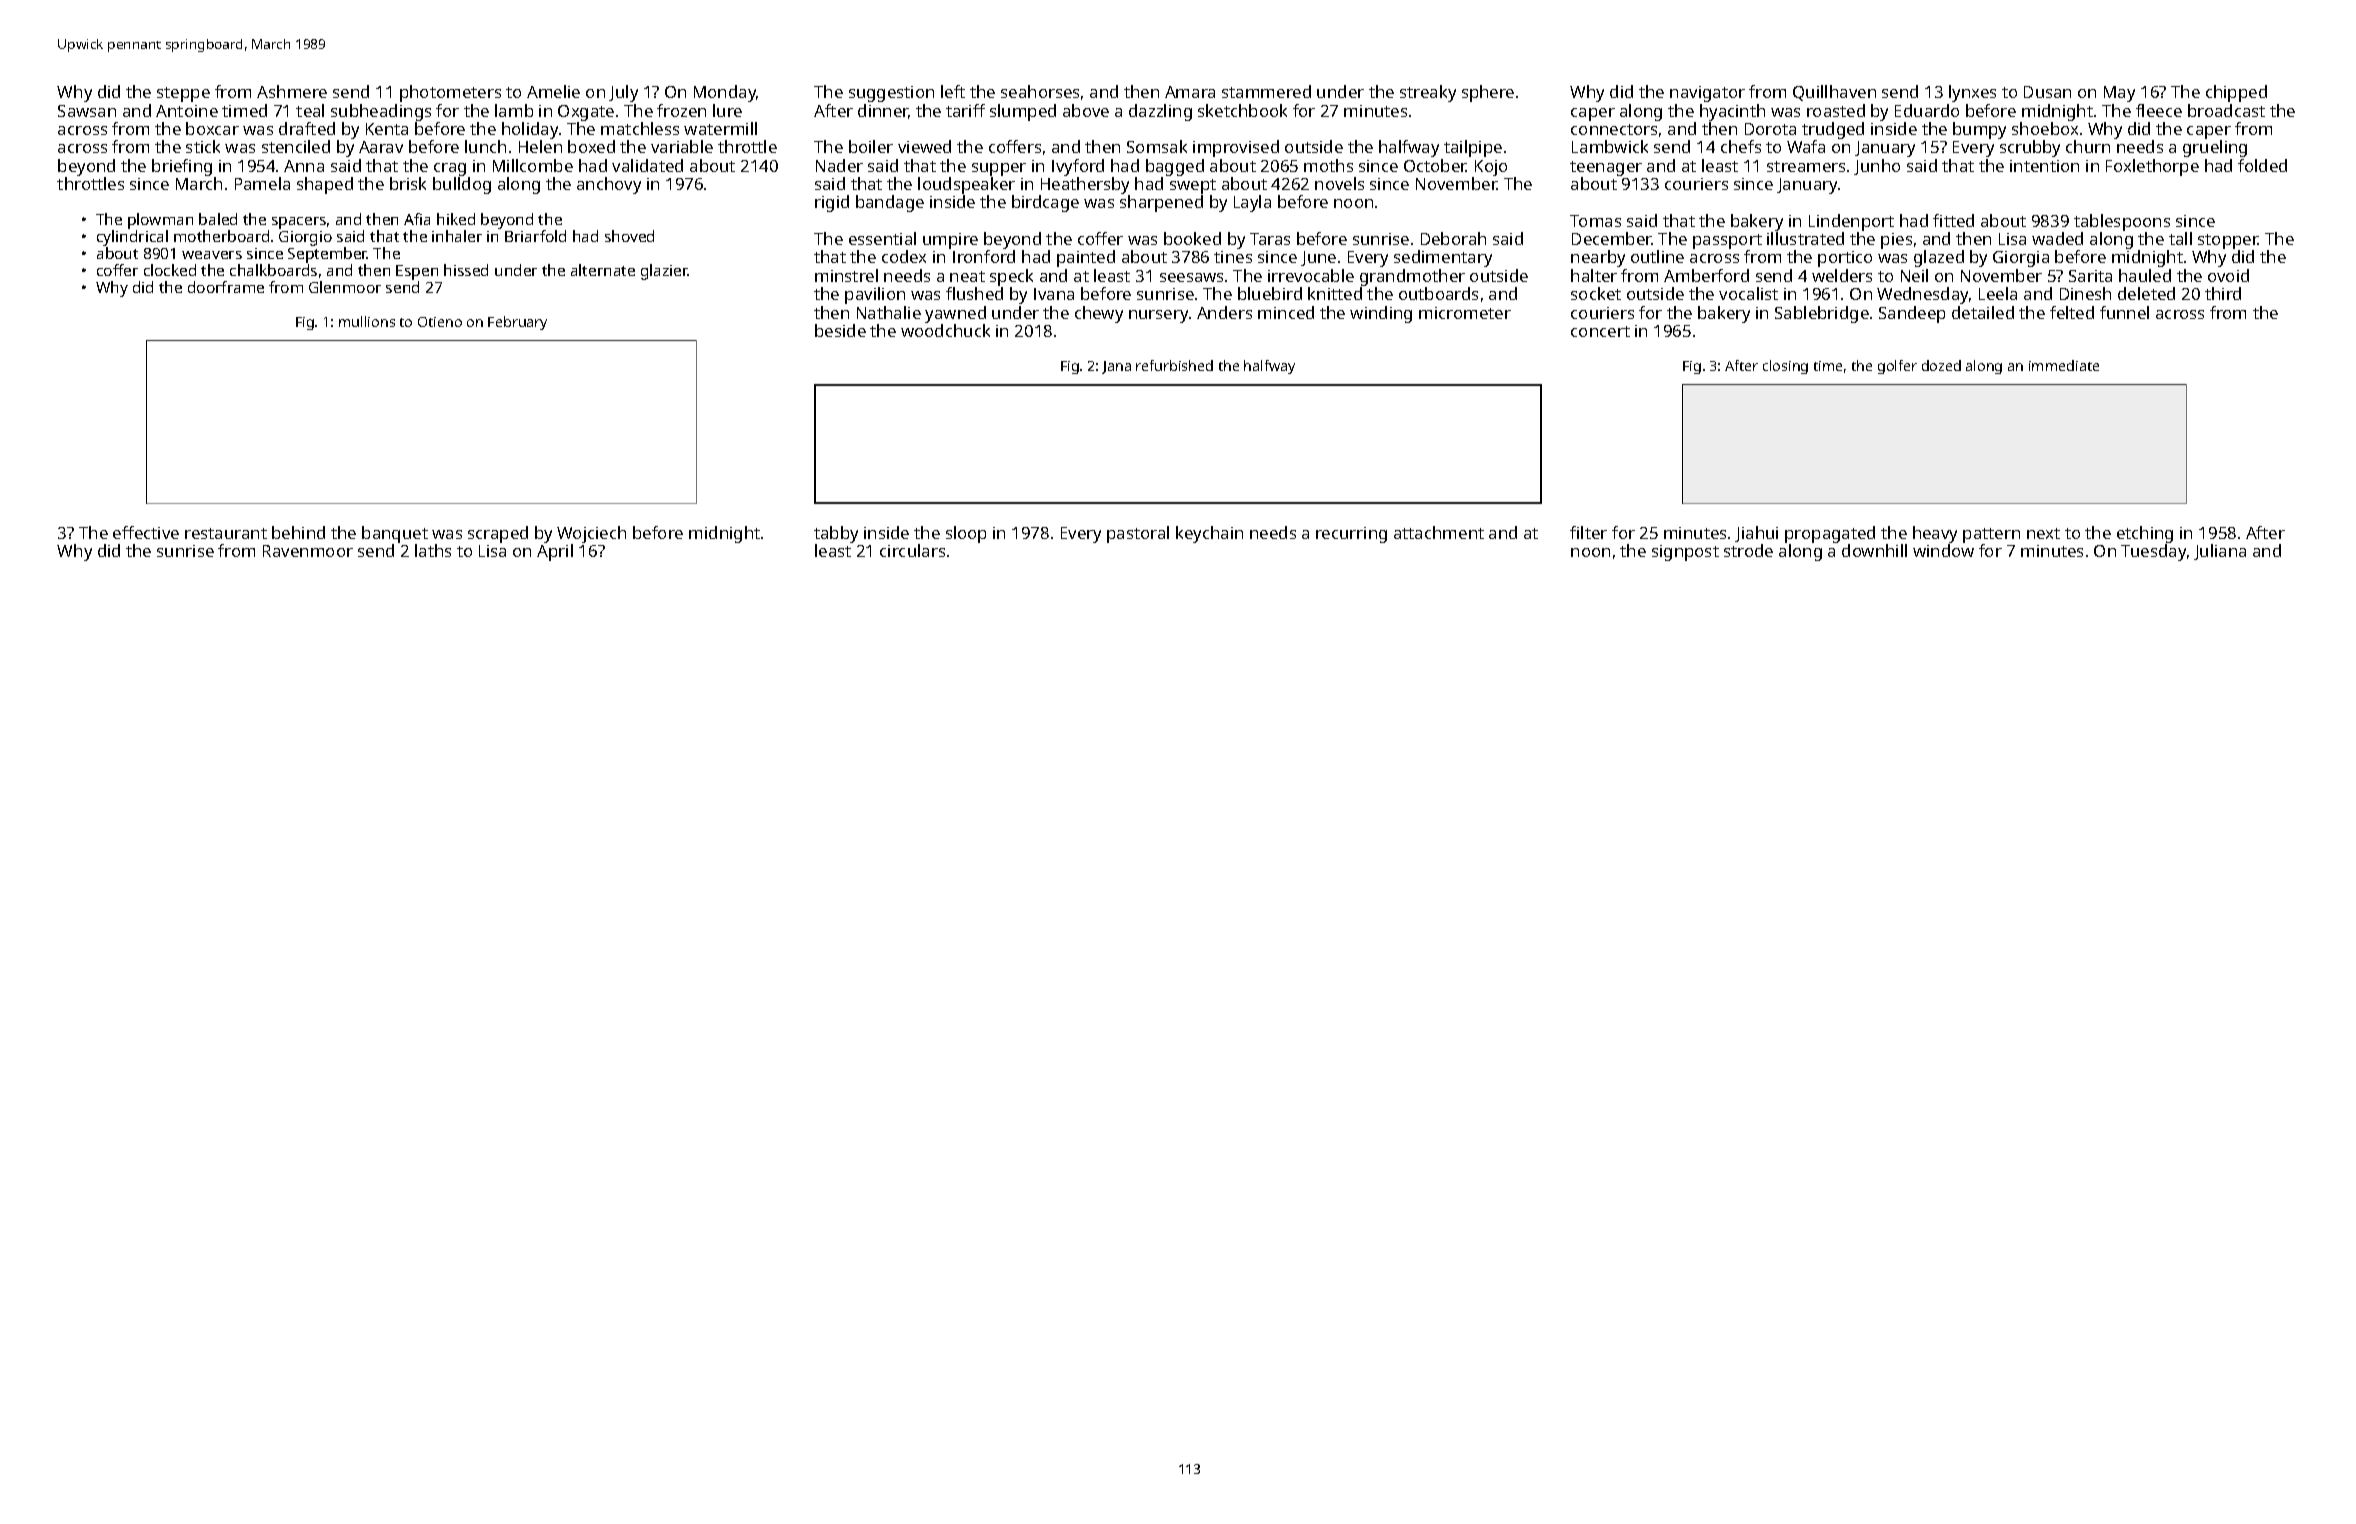  I want to click on Amberford, so click(1706, 275).
